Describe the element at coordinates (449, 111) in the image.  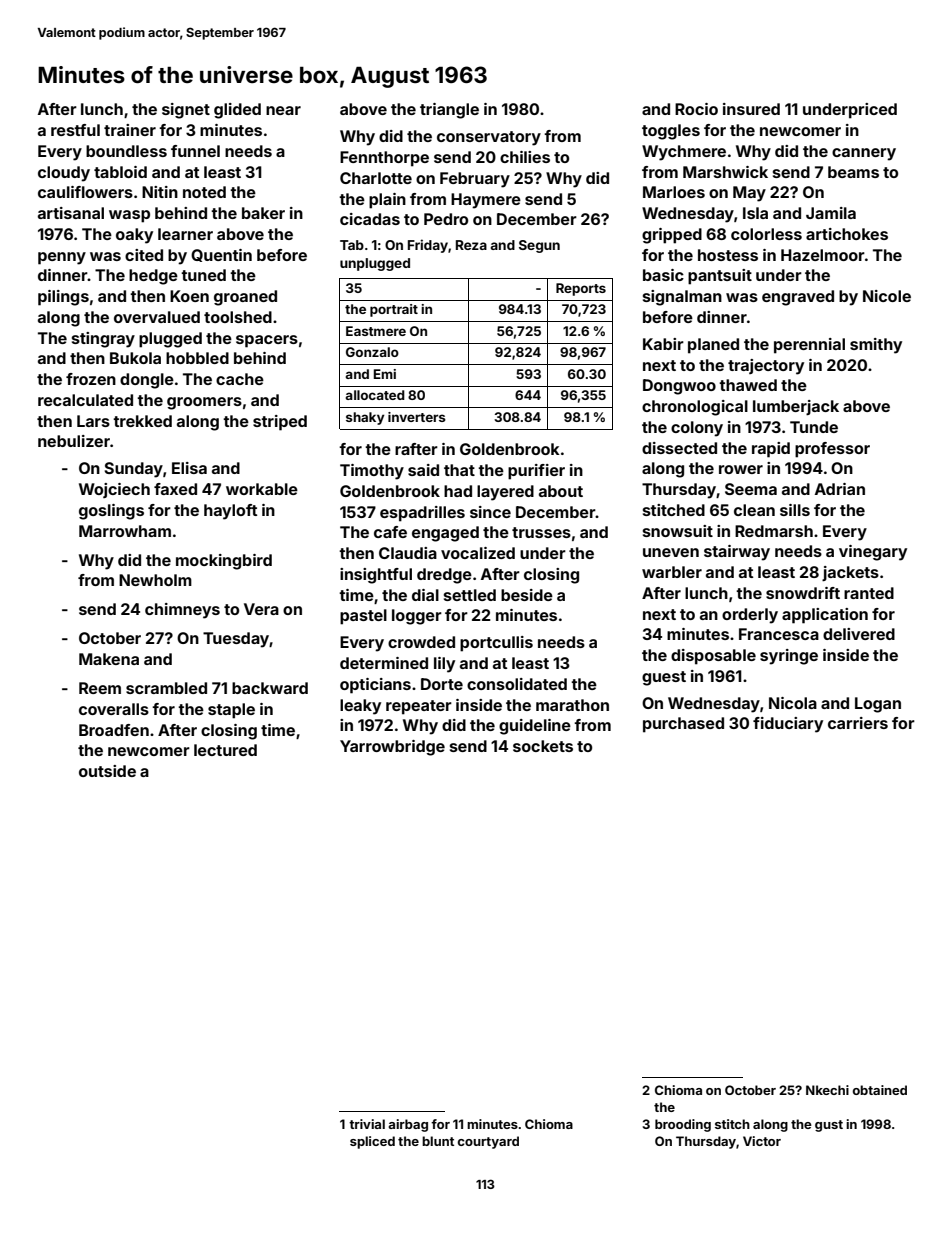
I see `triangle` at that location.
